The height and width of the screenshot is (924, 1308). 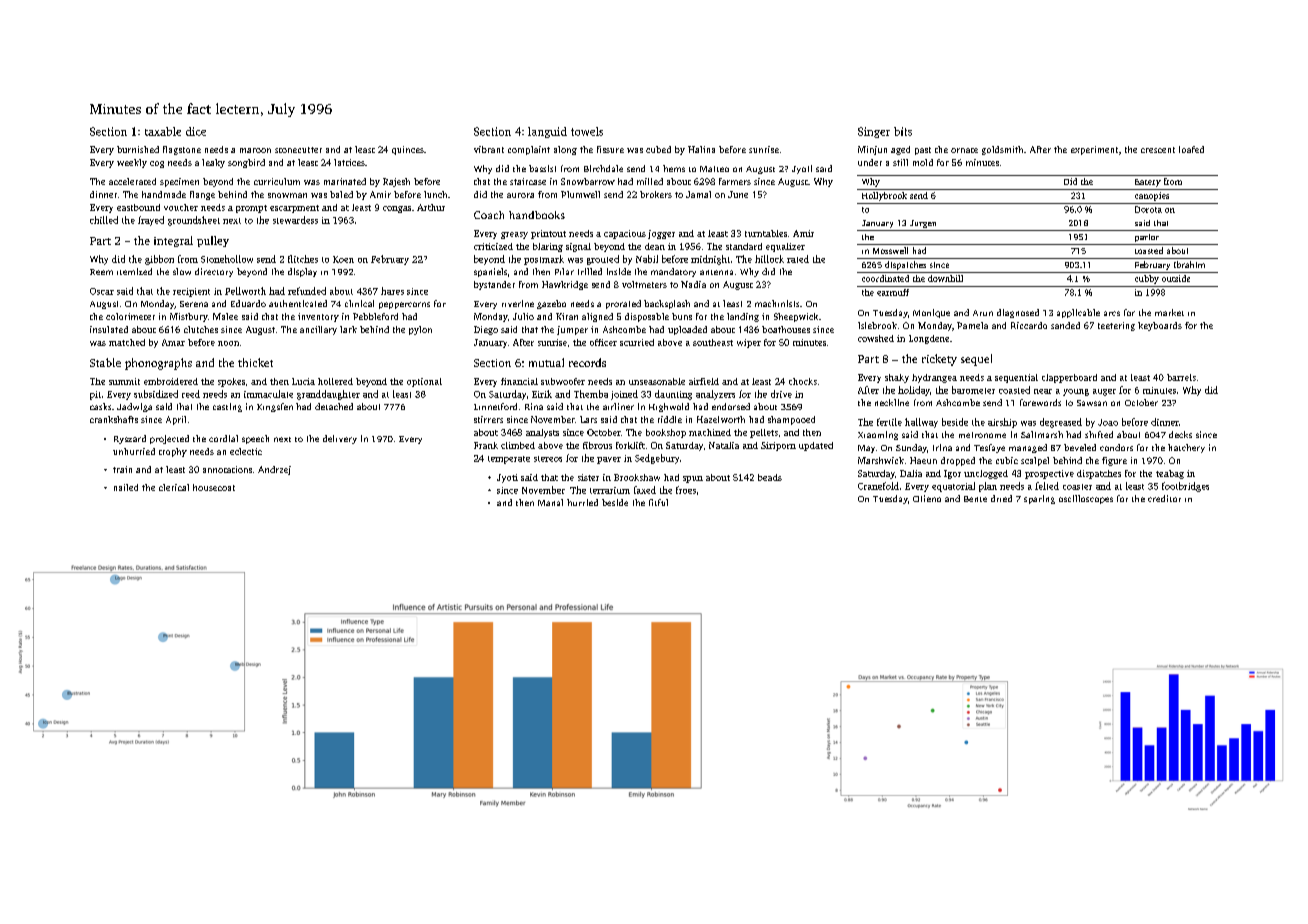 What do you see at coordinates (550, 502) in the screenshot?
I see `Manal` at bounding box center [550, 502].
